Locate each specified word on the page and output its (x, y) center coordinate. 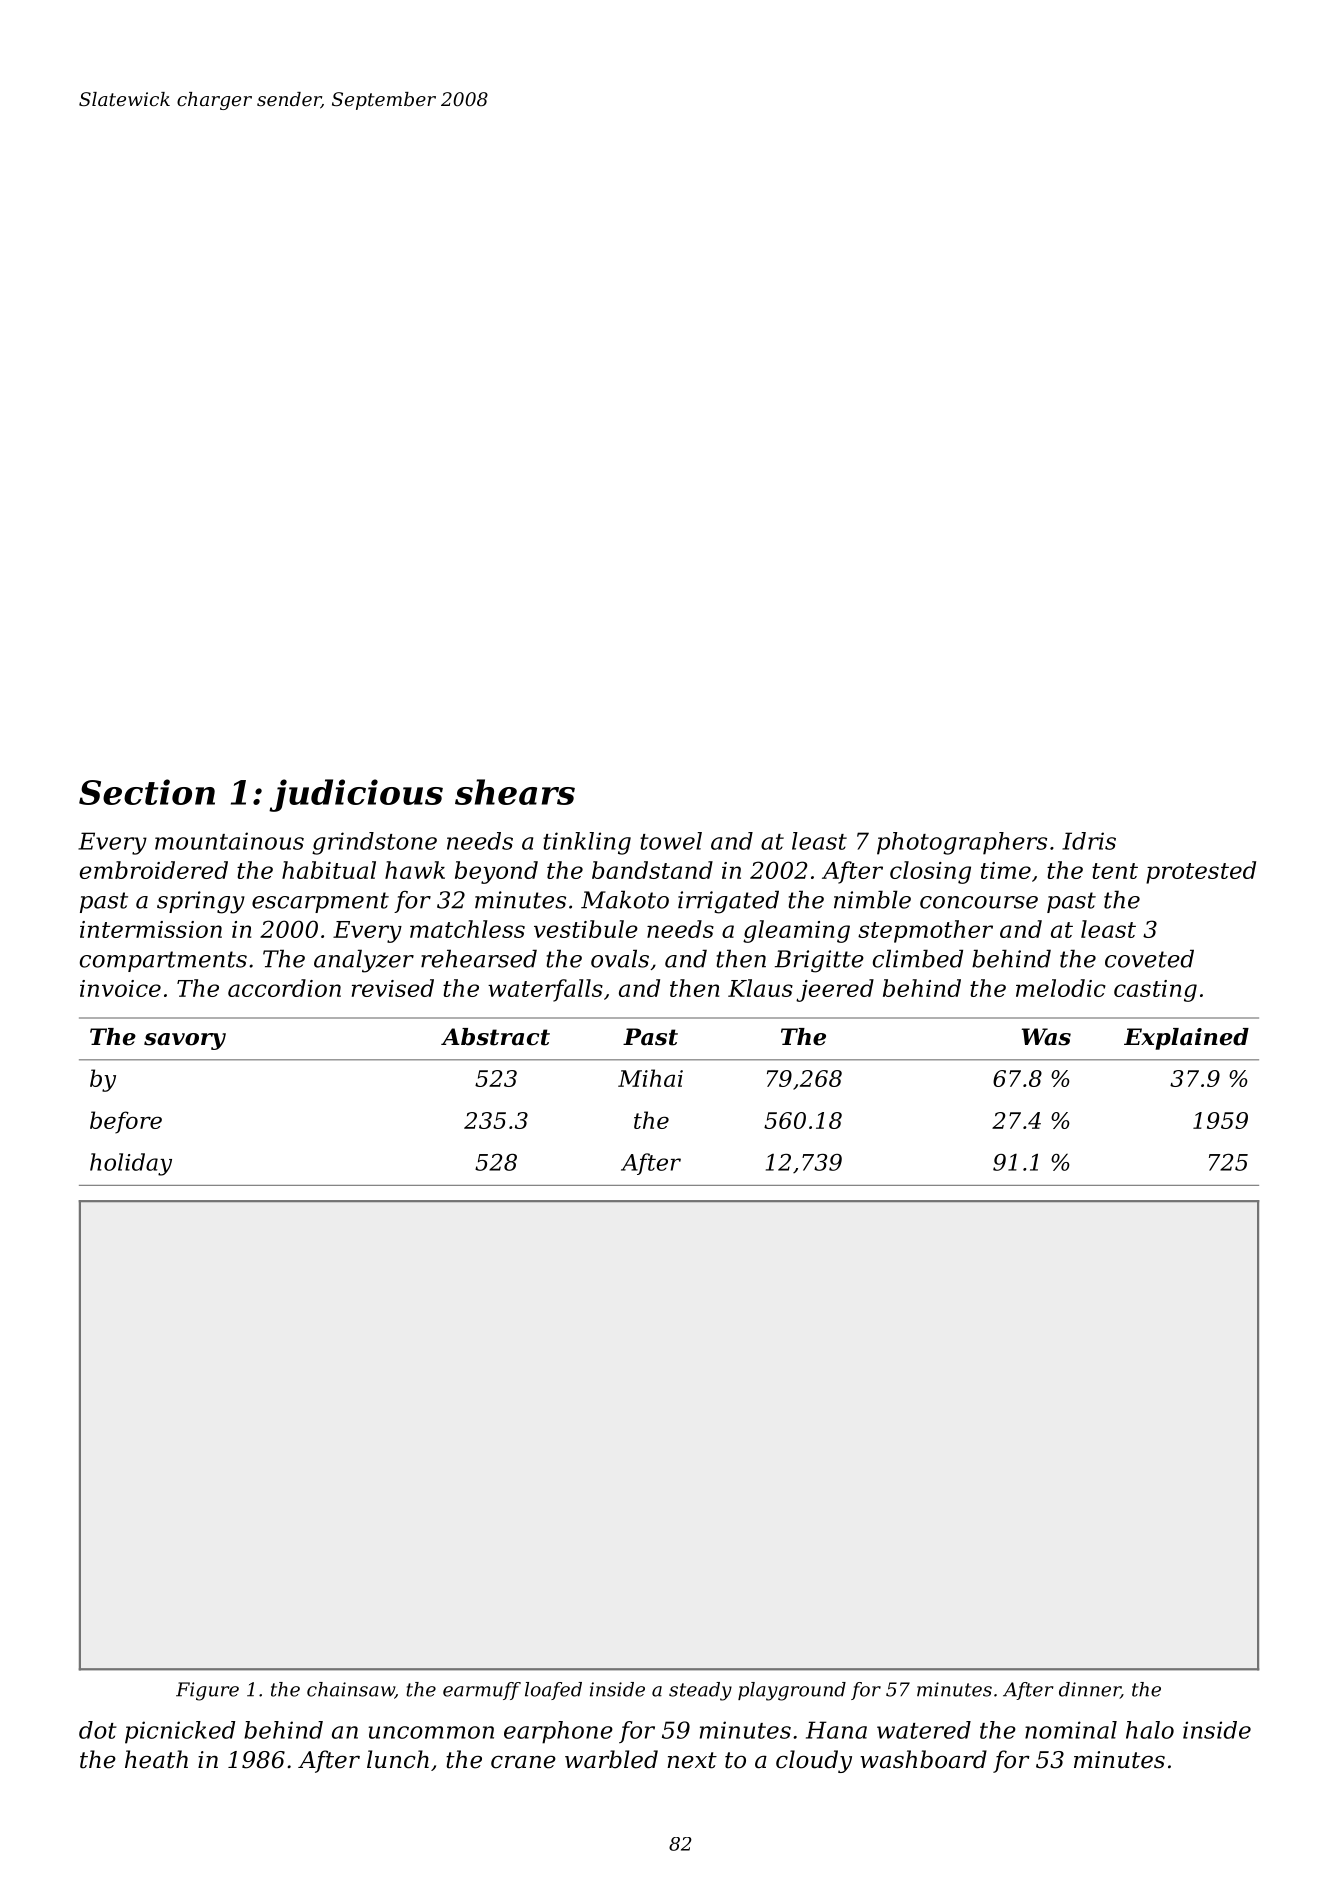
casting (1155, 991)
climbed (918, 958)
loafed (553, 1691)
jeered (835, 990)
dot (98, 1730)
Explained (1186, 1039)
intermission (151, 929)
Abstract (495, 1037)
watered (924, 1730)
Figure (207, 1691)
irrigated (728, 902)
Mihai (650, 1078)
